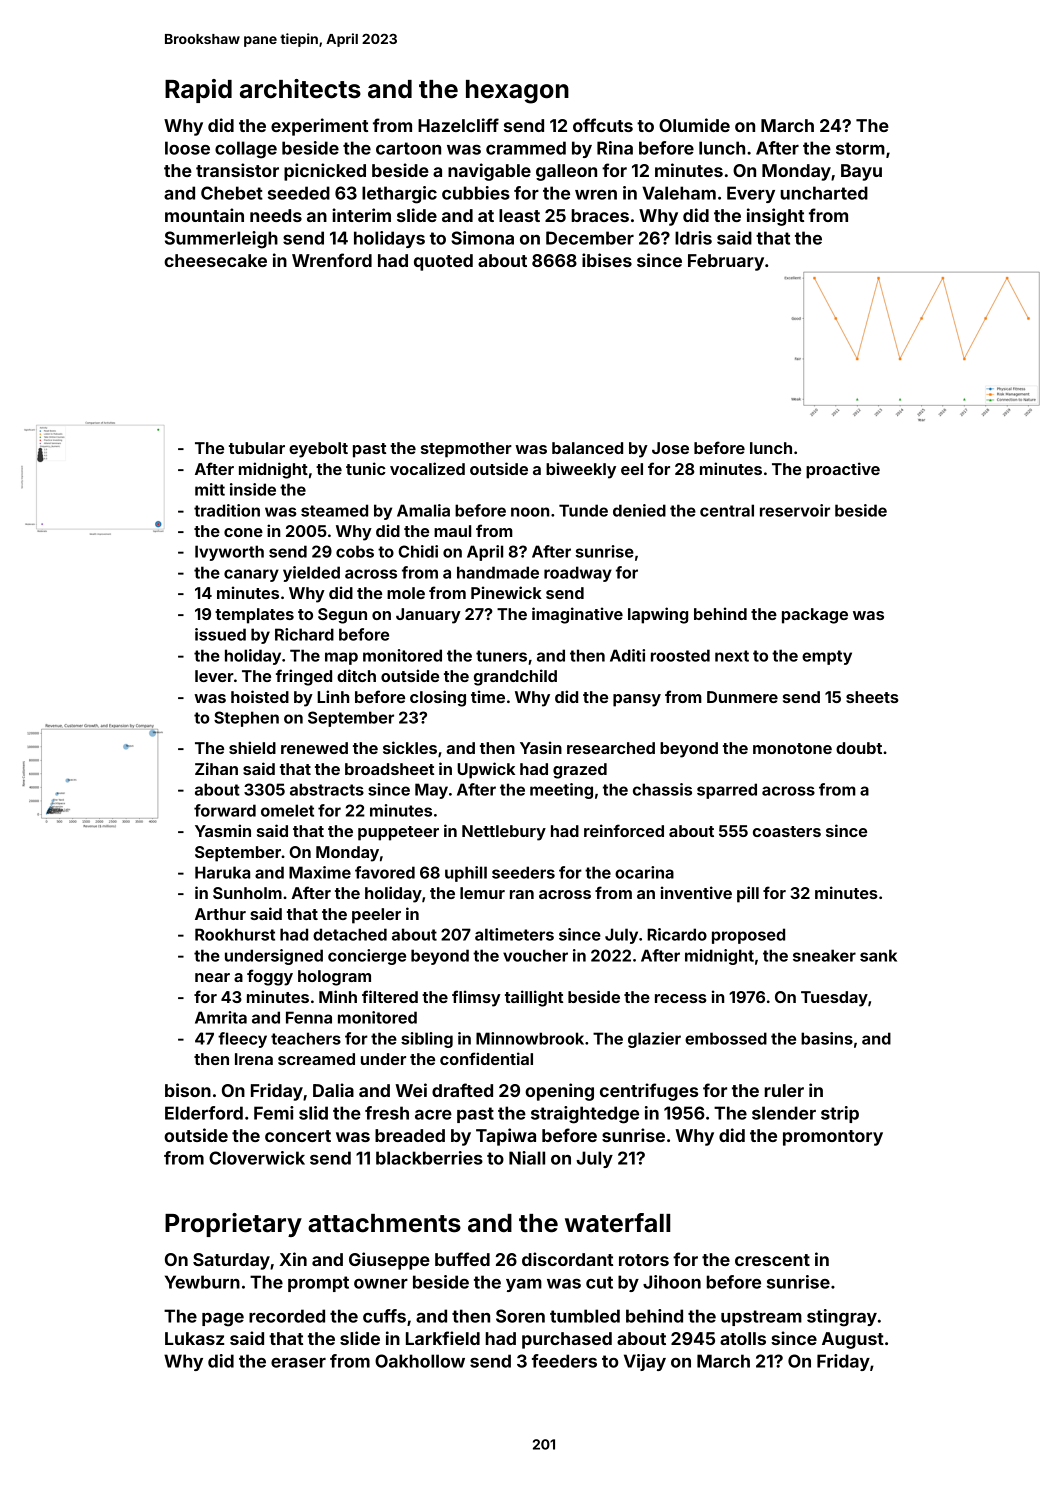  I want to click on hexagon, so click(517, 92).
